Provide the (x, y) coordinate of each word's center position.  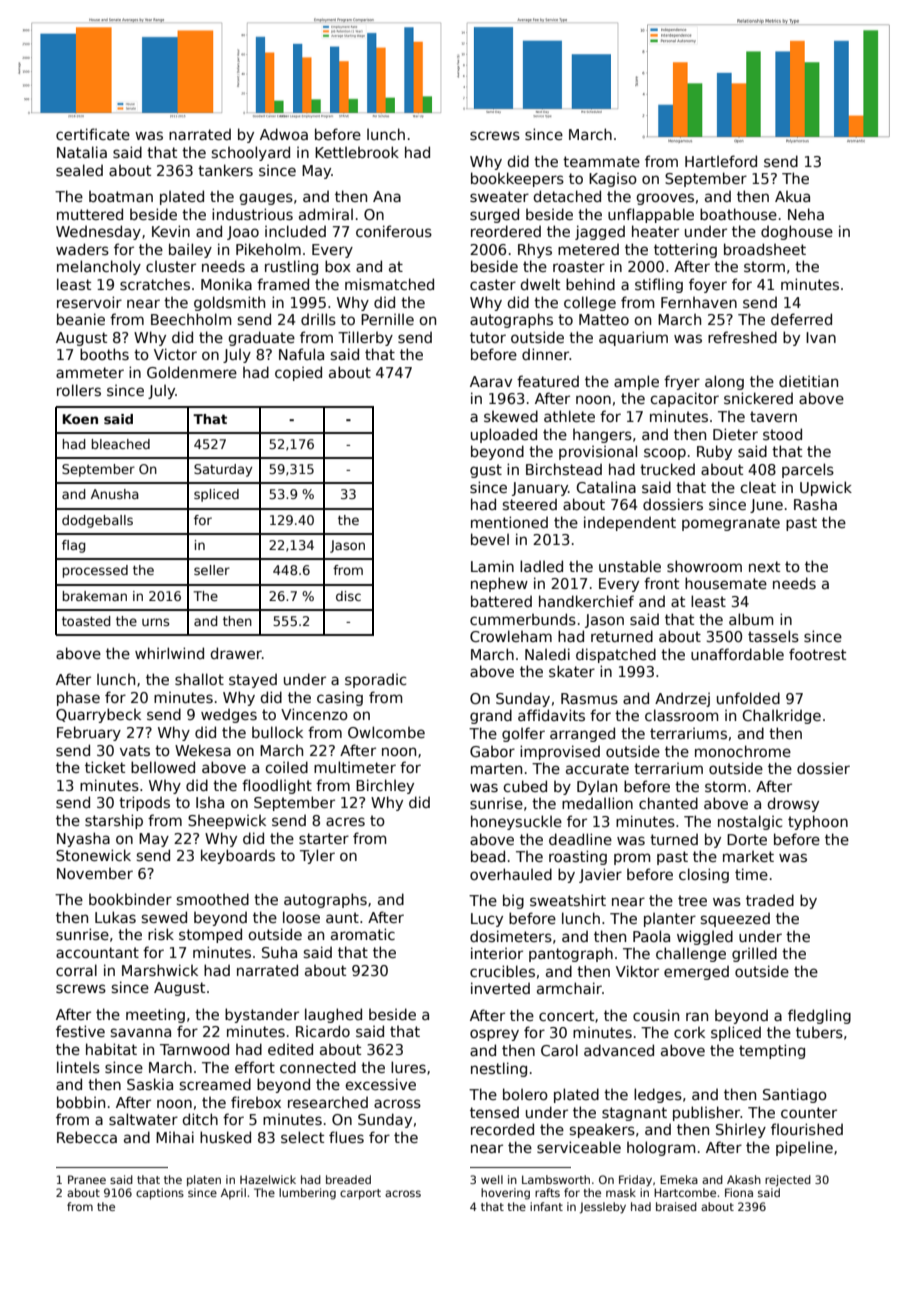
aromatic (363, 934)
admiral (326, 214)
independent (630, 523)
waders (82, 249)
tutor (488, 337)
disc (348, 596)
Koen (80, 419)
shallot (199, 679)
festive (80, 1031)
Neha (806, 214)
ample (636, 382)
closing (704, 875)
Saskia (150, 1084)
